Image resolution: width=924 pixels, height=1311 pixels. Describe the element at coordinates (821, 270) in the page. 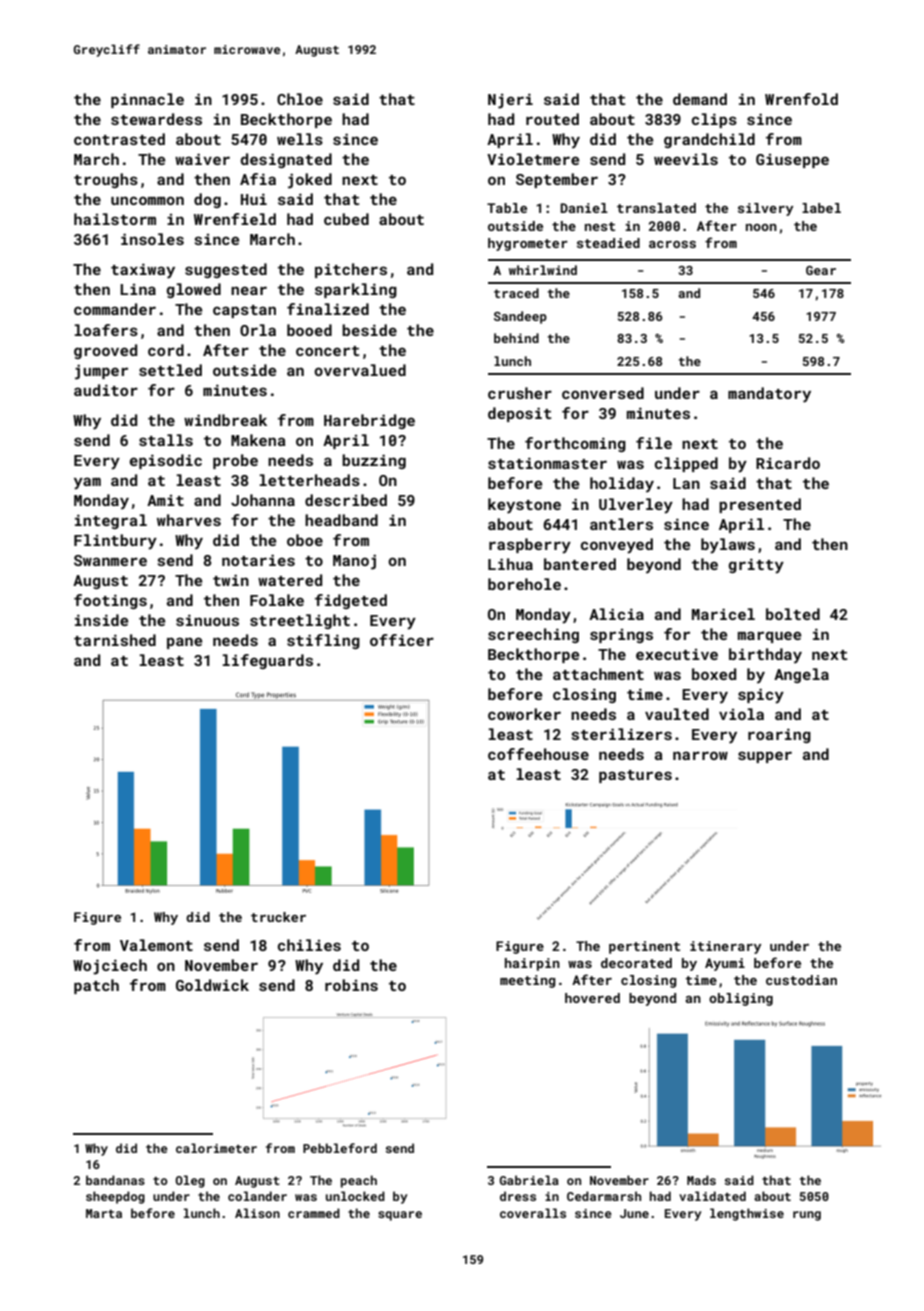

I see `Gear` at that location.
